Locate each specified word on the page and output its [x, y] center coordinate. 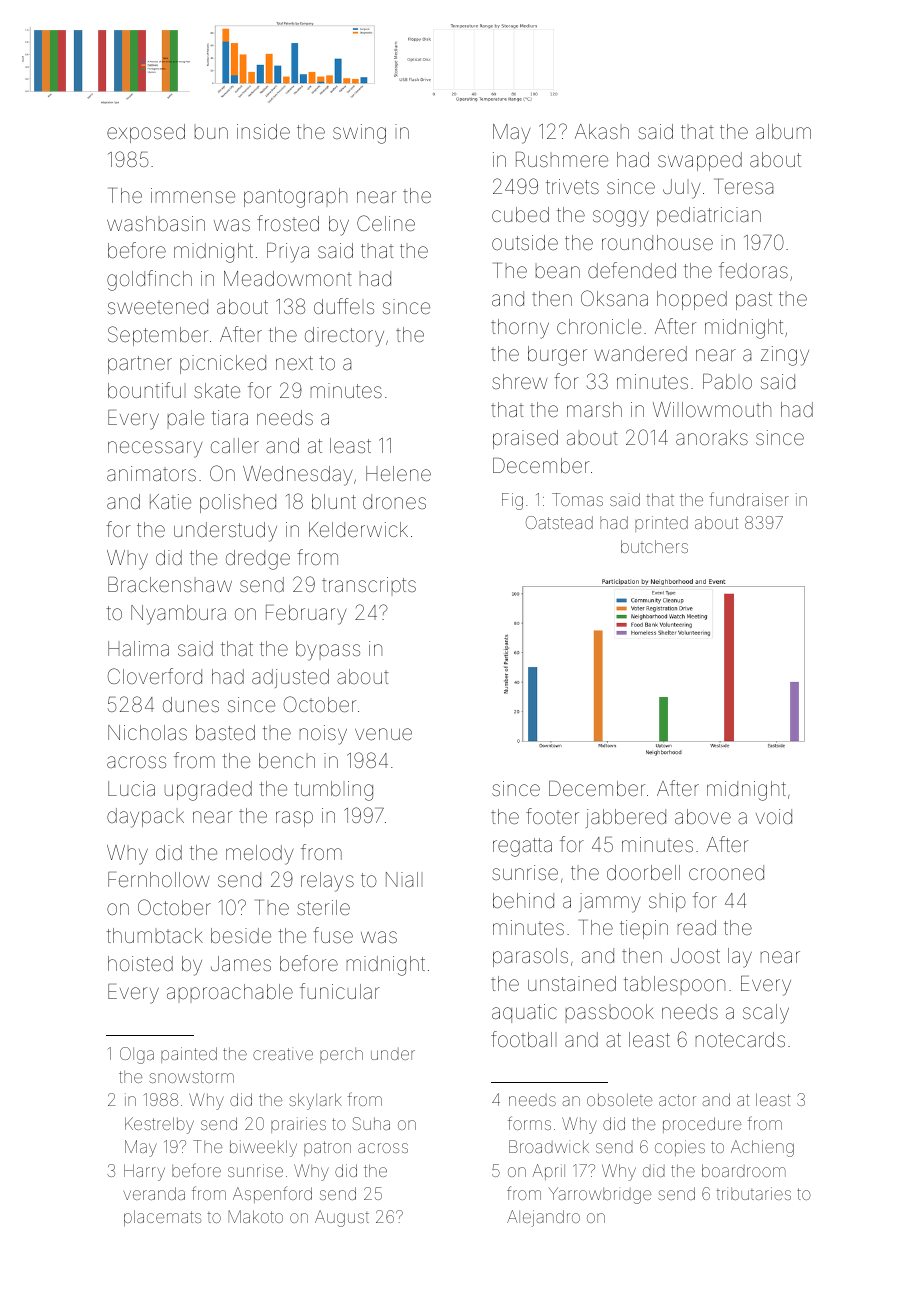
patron [327, 1148]
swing [359, 134]
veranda [154, 1193]
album [783, 131]
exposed [146, 133]
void [774, 816]
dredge [258, 560]
